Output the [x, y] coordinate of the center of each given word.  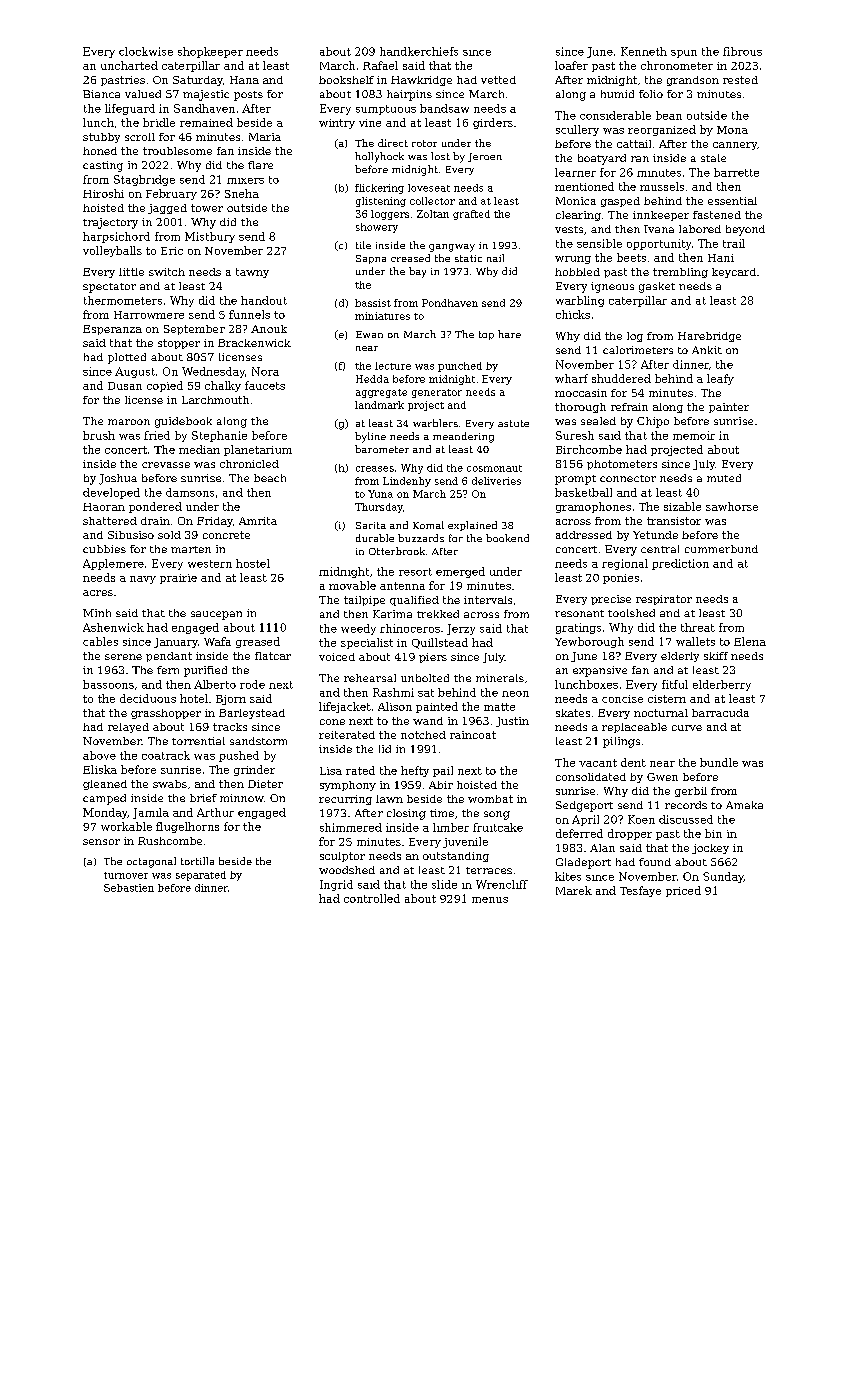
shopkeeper [210, 52]
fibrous [742, 51]
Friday [215, 522]
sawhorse [732, 506]
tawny [252, 273]
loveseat [429, 188]
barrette [736, 172]
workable [126, 826]
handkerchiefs [419, 51]
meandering [463, 437]
